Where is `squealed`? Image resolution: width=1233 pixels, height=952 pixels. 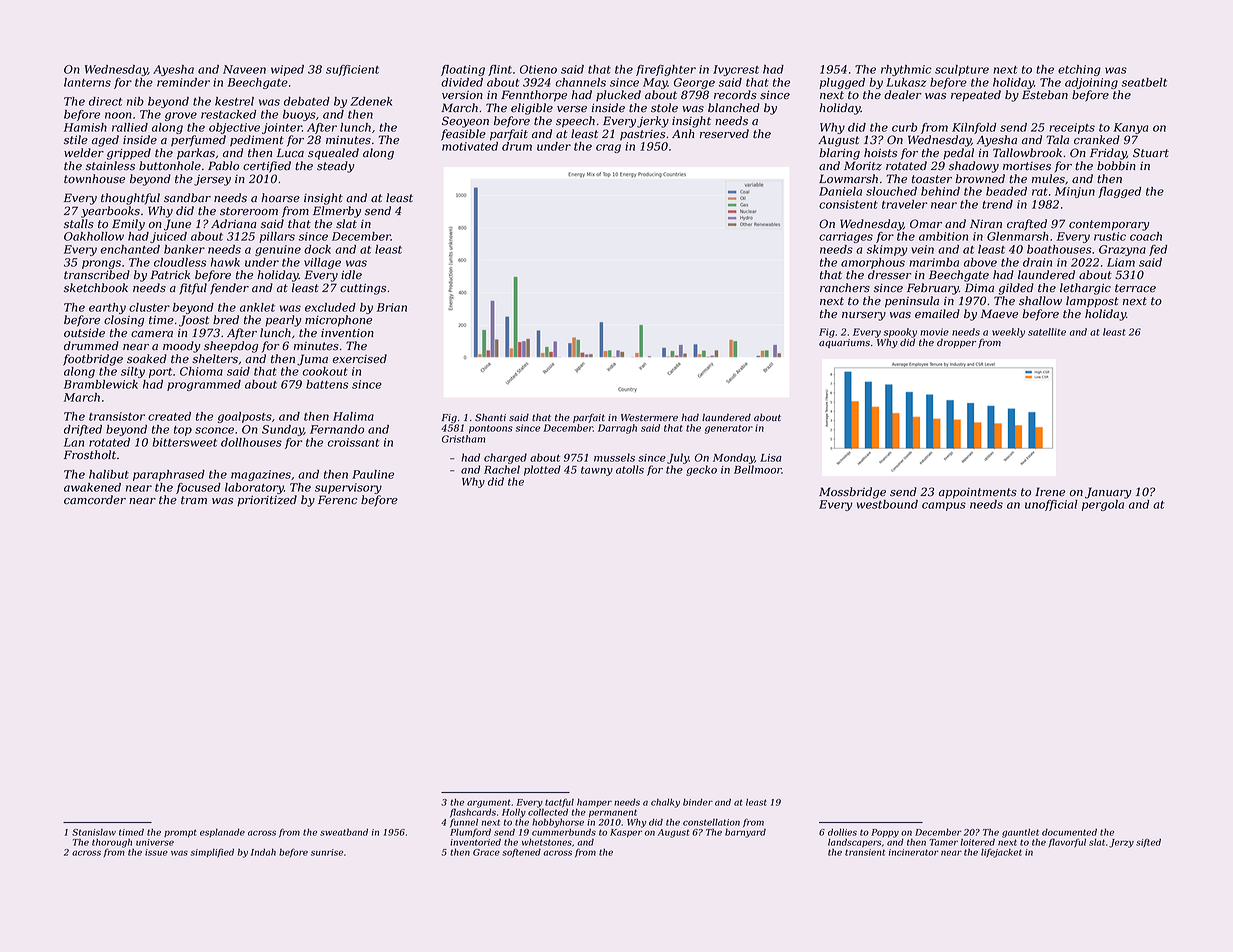 squealed is located at coordinates (333, 154).
